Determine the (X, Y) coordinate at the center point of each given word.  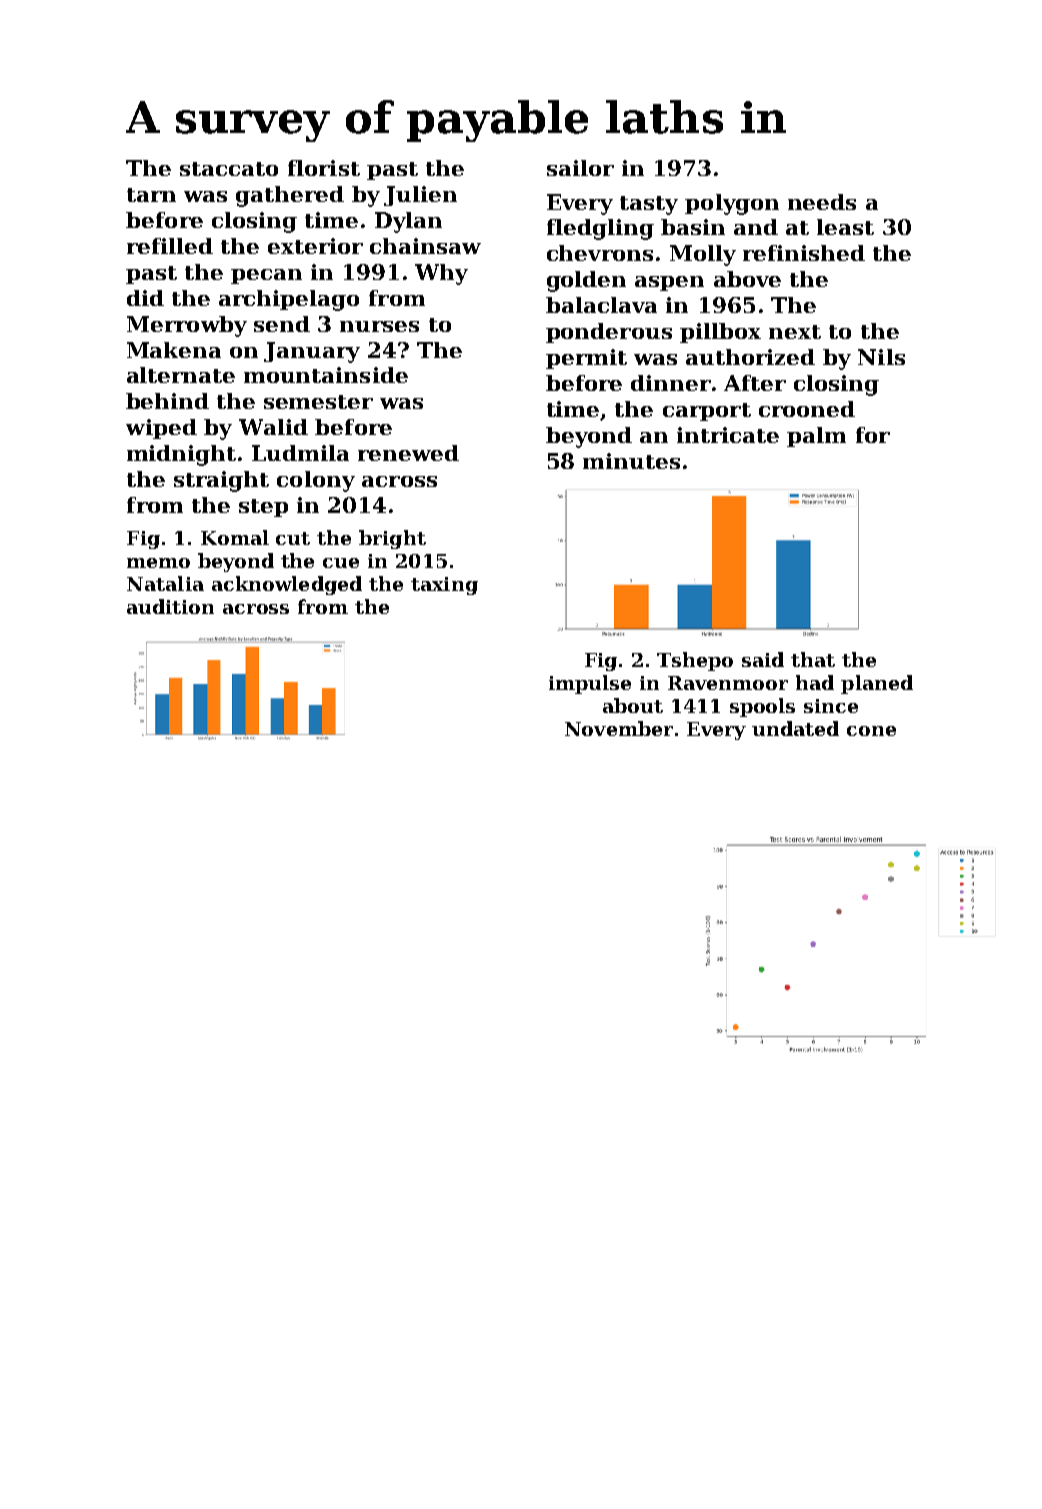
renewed (408, 453)
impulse (590, 684)
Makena (174, 350)
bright (392, 539)
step (263, 508)
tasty (649, 205)
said (763, 659)
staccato (229, 169)
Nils (881, 357)
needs (822, 202)
